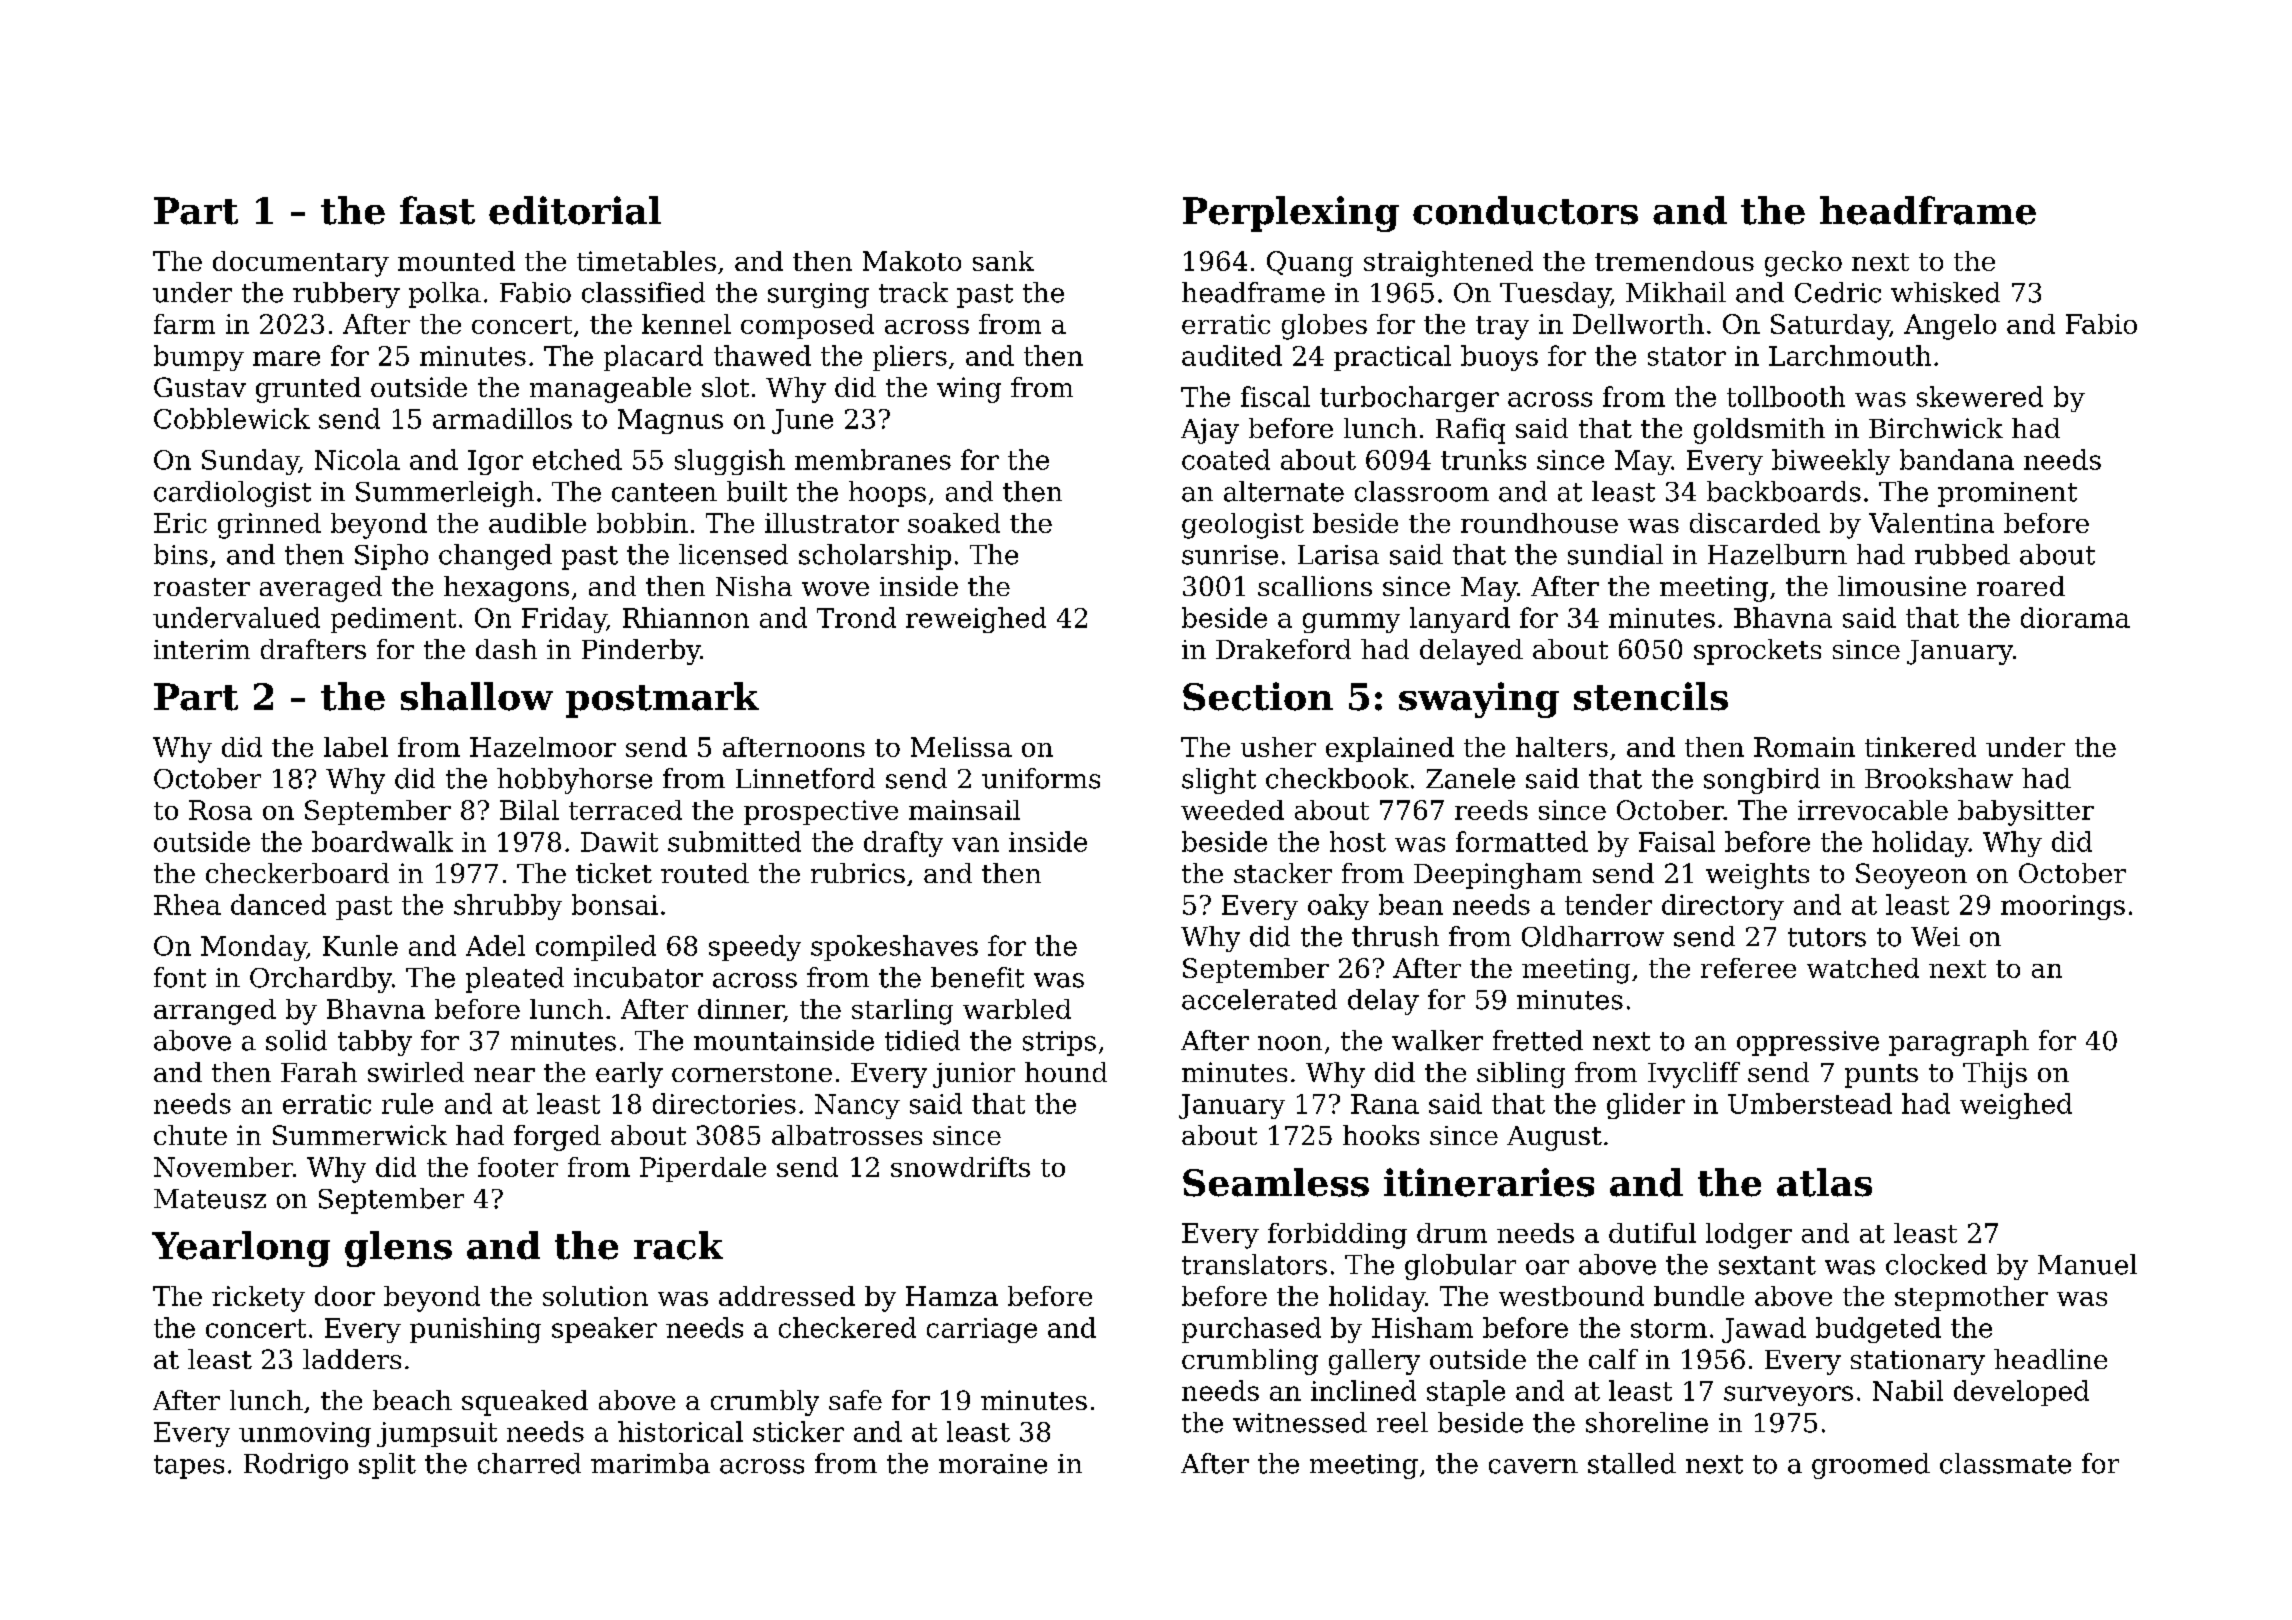 The image size is (2292, 1620). I want to click on gecko, so click(1803, 264).
